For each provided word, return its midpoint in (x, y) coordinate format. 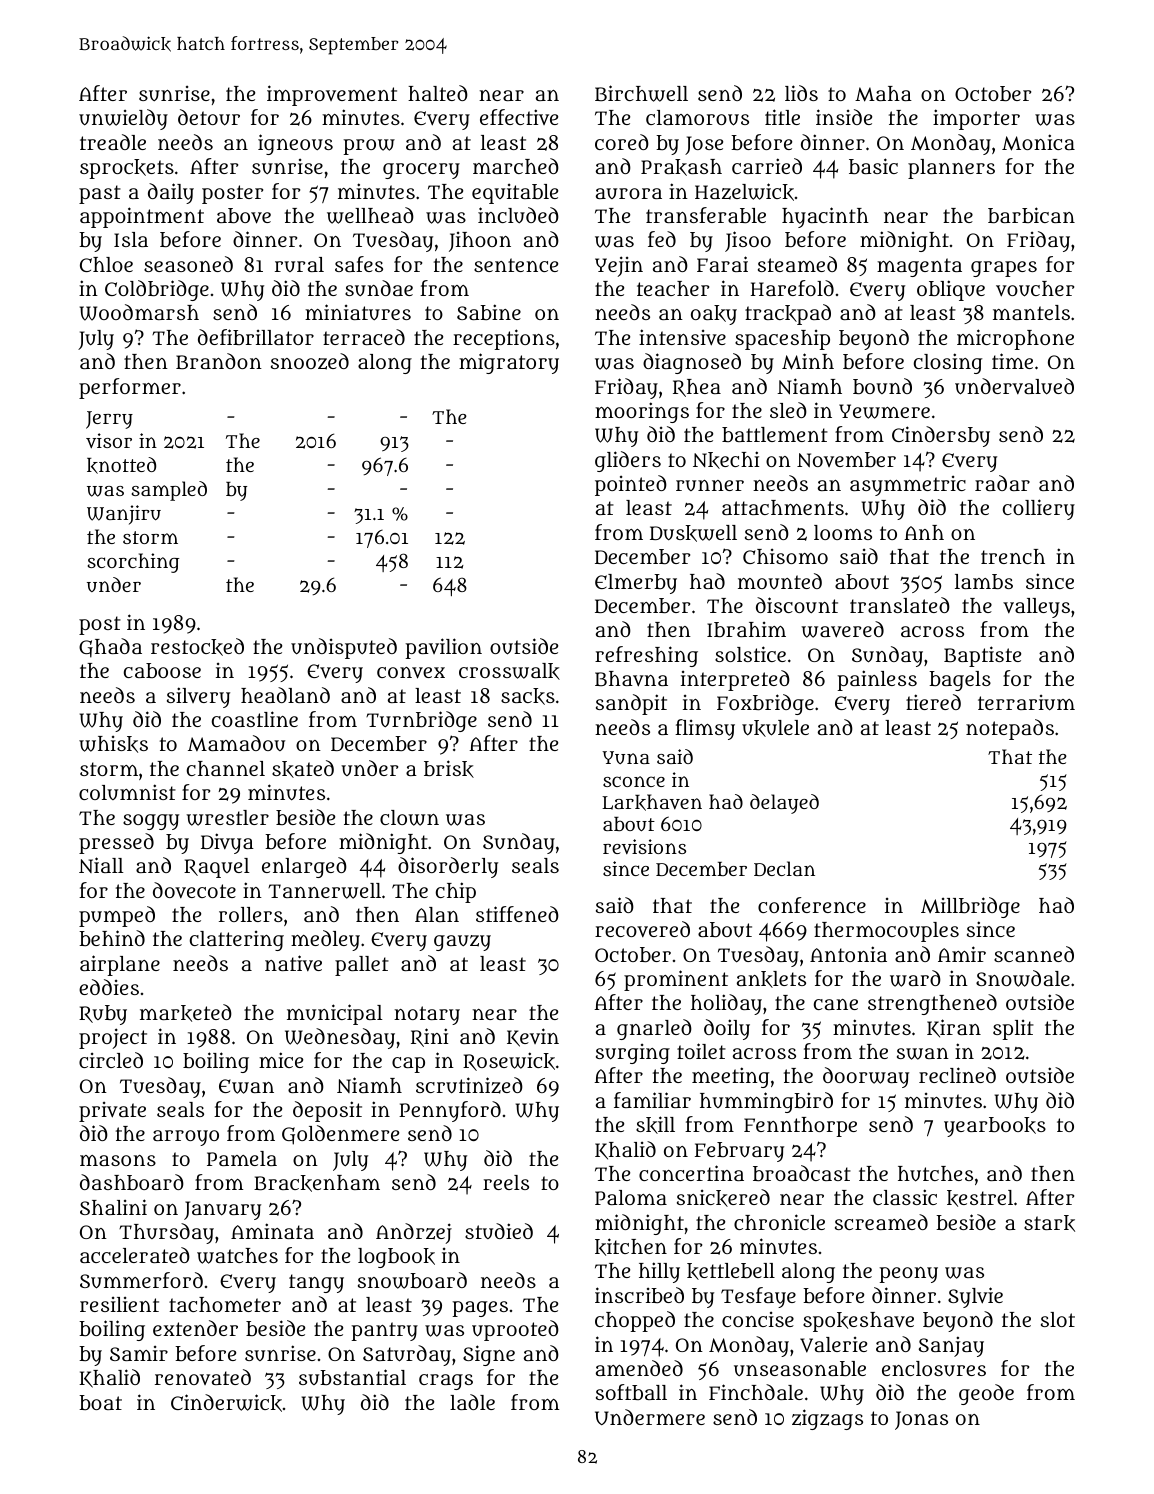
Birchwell (641, 93)
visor (109, 441)
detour (209, 117)
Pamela (242, 1158)
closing (948, 363)
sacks (528, 696)
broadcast (802, 1173)
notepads (1010, 729)
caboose (162, 670)
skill (655, 1125)
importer (976, 119)
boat (100, 1402)
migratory (509, 363)
